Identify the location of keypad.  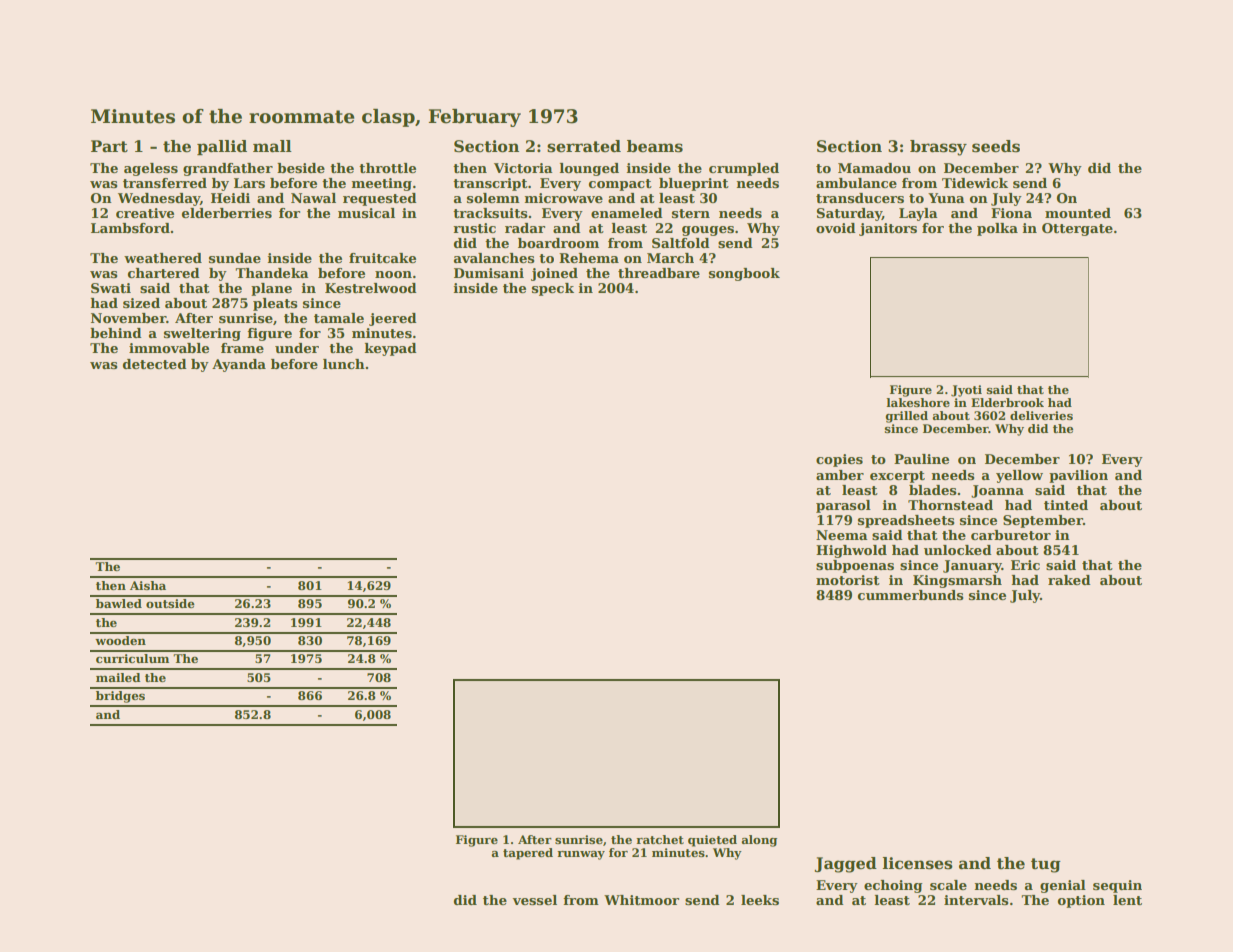
(390, 349).
